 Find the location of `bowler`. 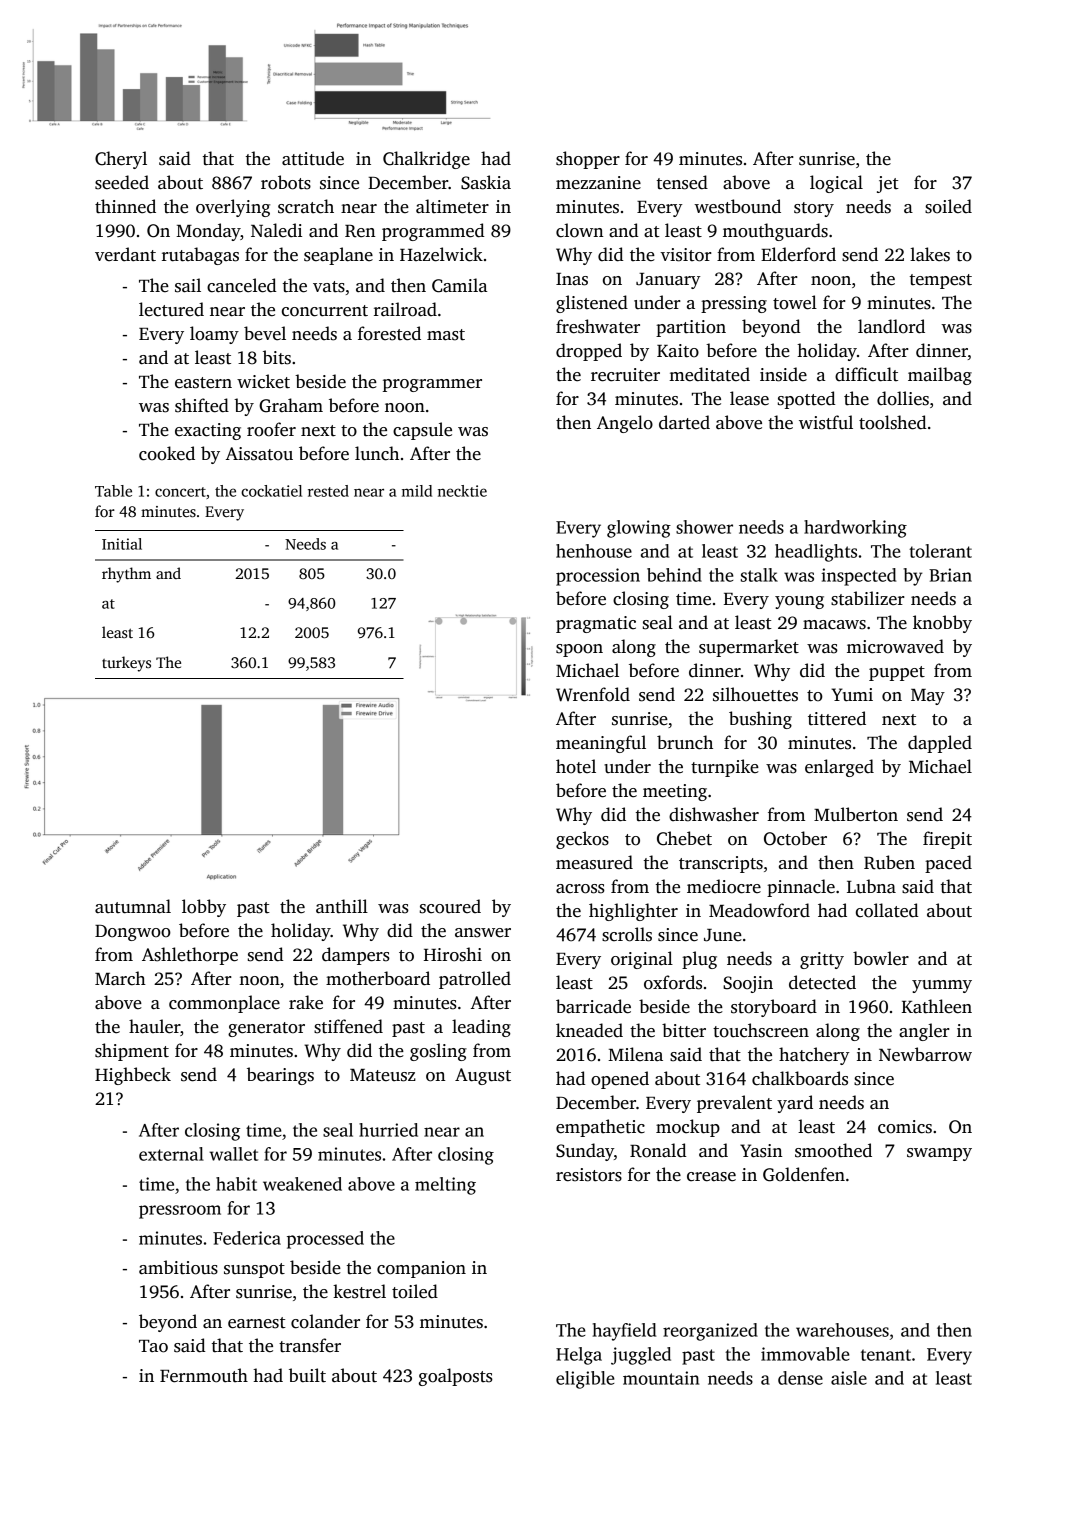

bowler is located at coordinates (881, 958).
